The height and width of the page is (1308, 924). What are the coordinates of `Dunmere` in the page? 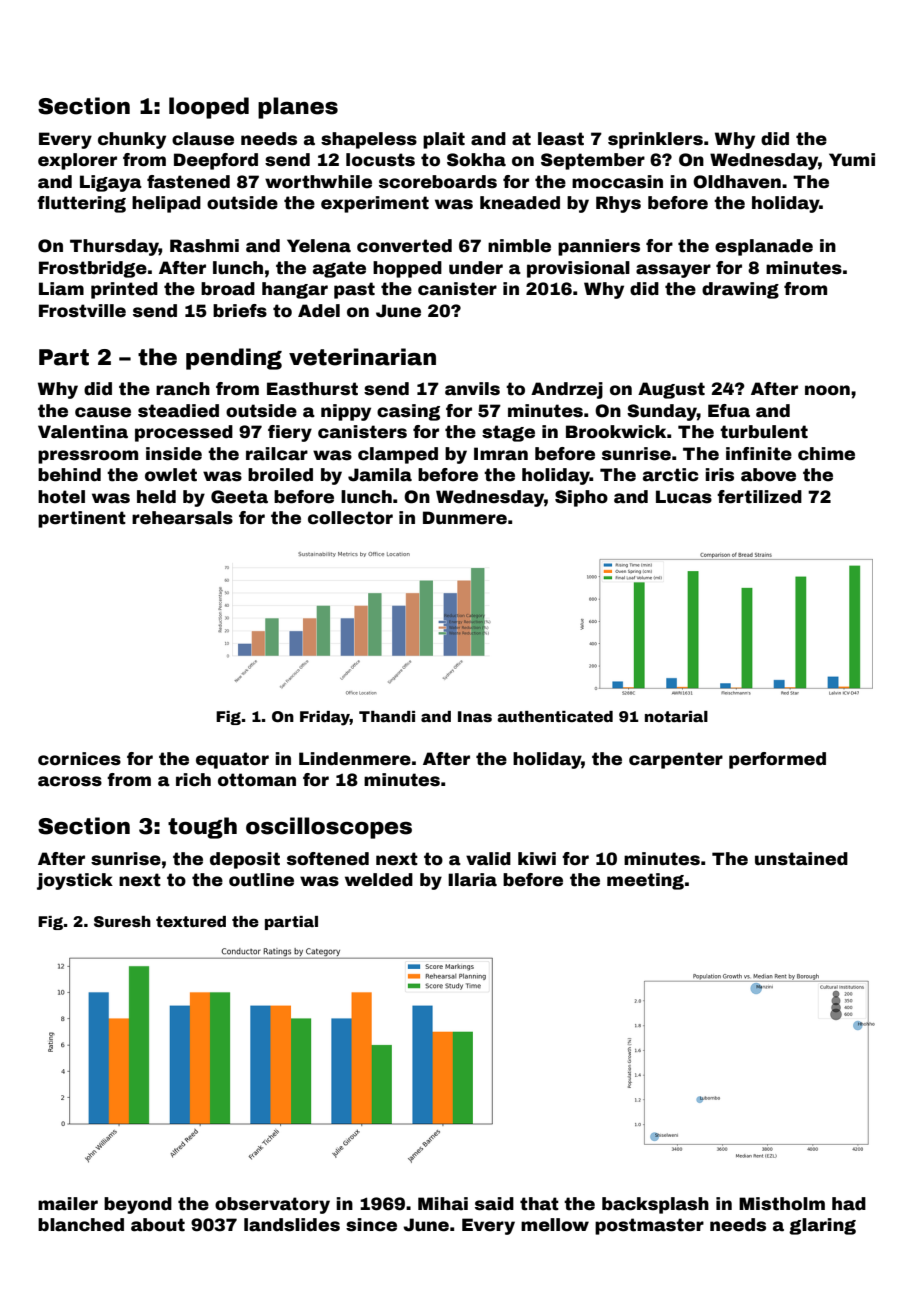 It's located at (465, 518).
